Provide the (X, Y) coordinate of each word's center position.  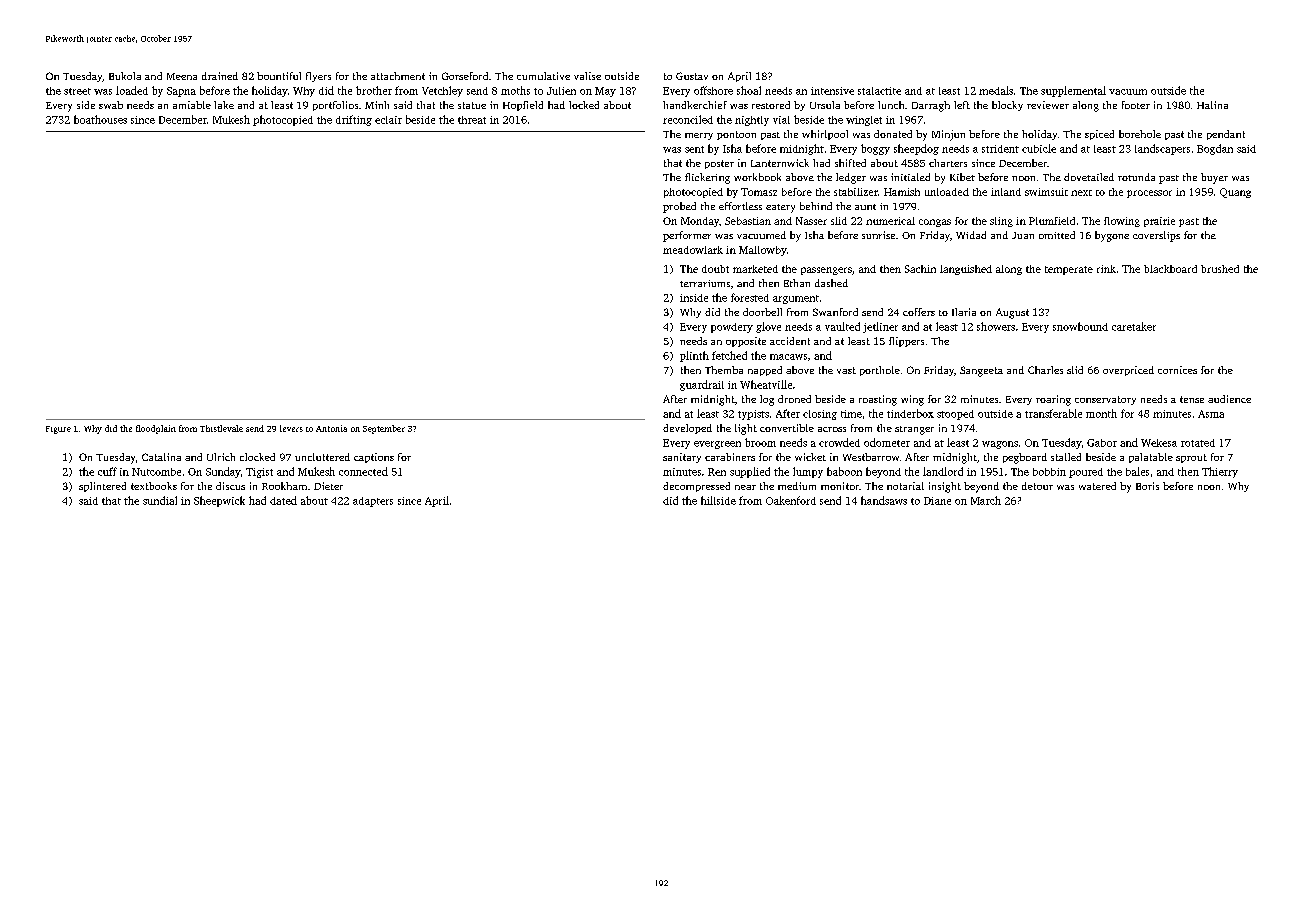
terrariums (705, 283)
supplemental (1073, 91)
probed (679, 207)
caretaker (1134, 326)
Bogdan (1215, 149)
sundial (160, 500)
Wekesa (1159, 443)
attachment (398, 76)
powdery (732, 328)
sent (694, 149)
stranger (914, 430)
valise (587, 76)
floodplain (156, 429)
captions (374, 458)
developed (687, 429)
